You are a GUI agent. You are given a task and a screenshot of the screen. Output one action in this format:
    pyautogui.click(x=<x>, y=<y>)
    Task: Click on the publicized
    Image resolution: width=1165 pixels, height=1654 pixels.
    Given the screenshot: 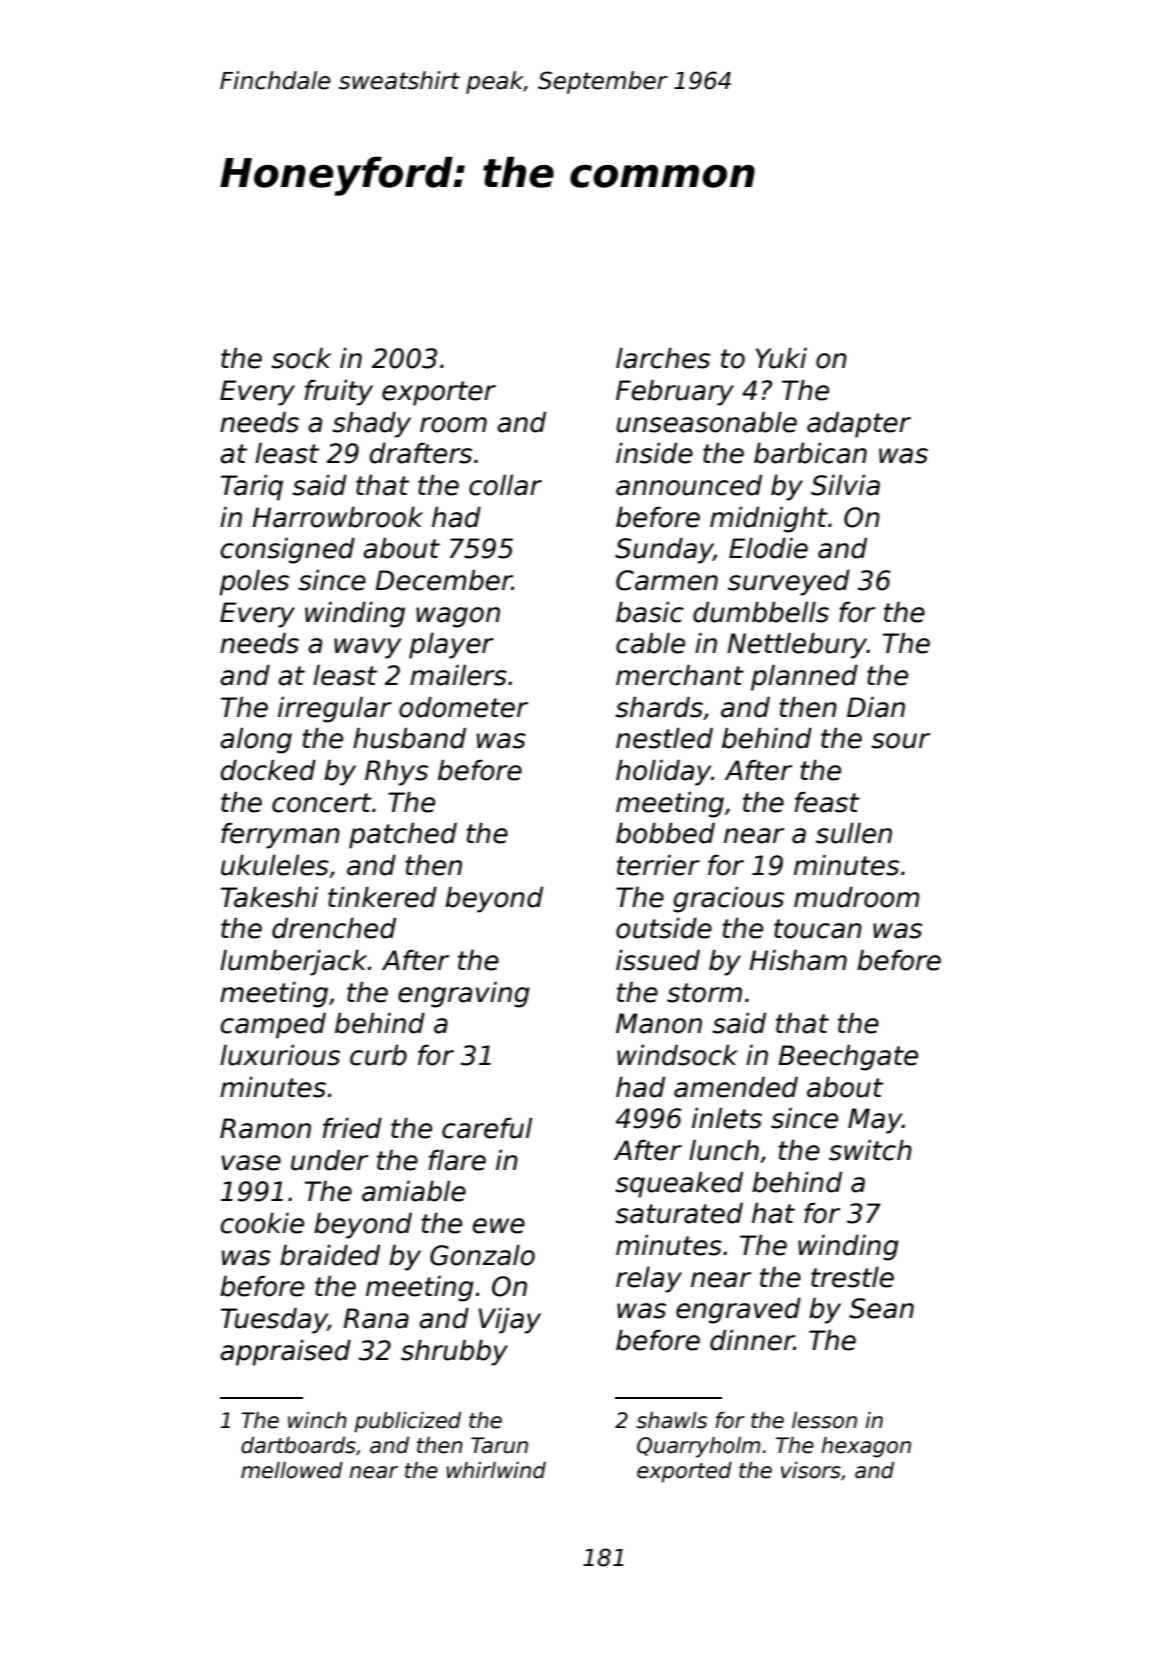 What is the action you would take?
    pyautogui.click(x=407, y=1422)
